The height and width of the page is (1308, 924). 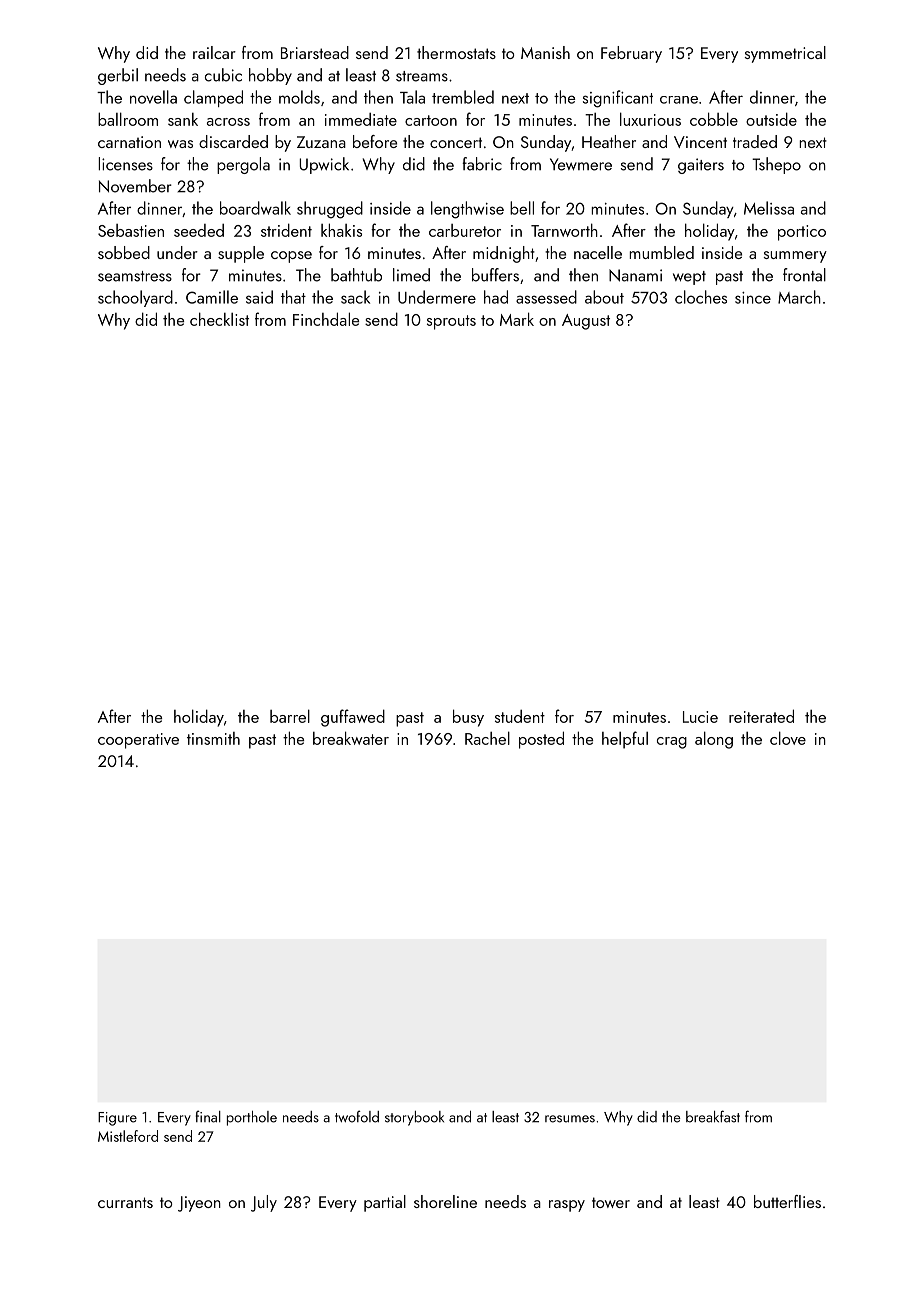 What do you see at coordinates (468, 718) in the page?
I see `busy` at bounding box center [468, 718].
